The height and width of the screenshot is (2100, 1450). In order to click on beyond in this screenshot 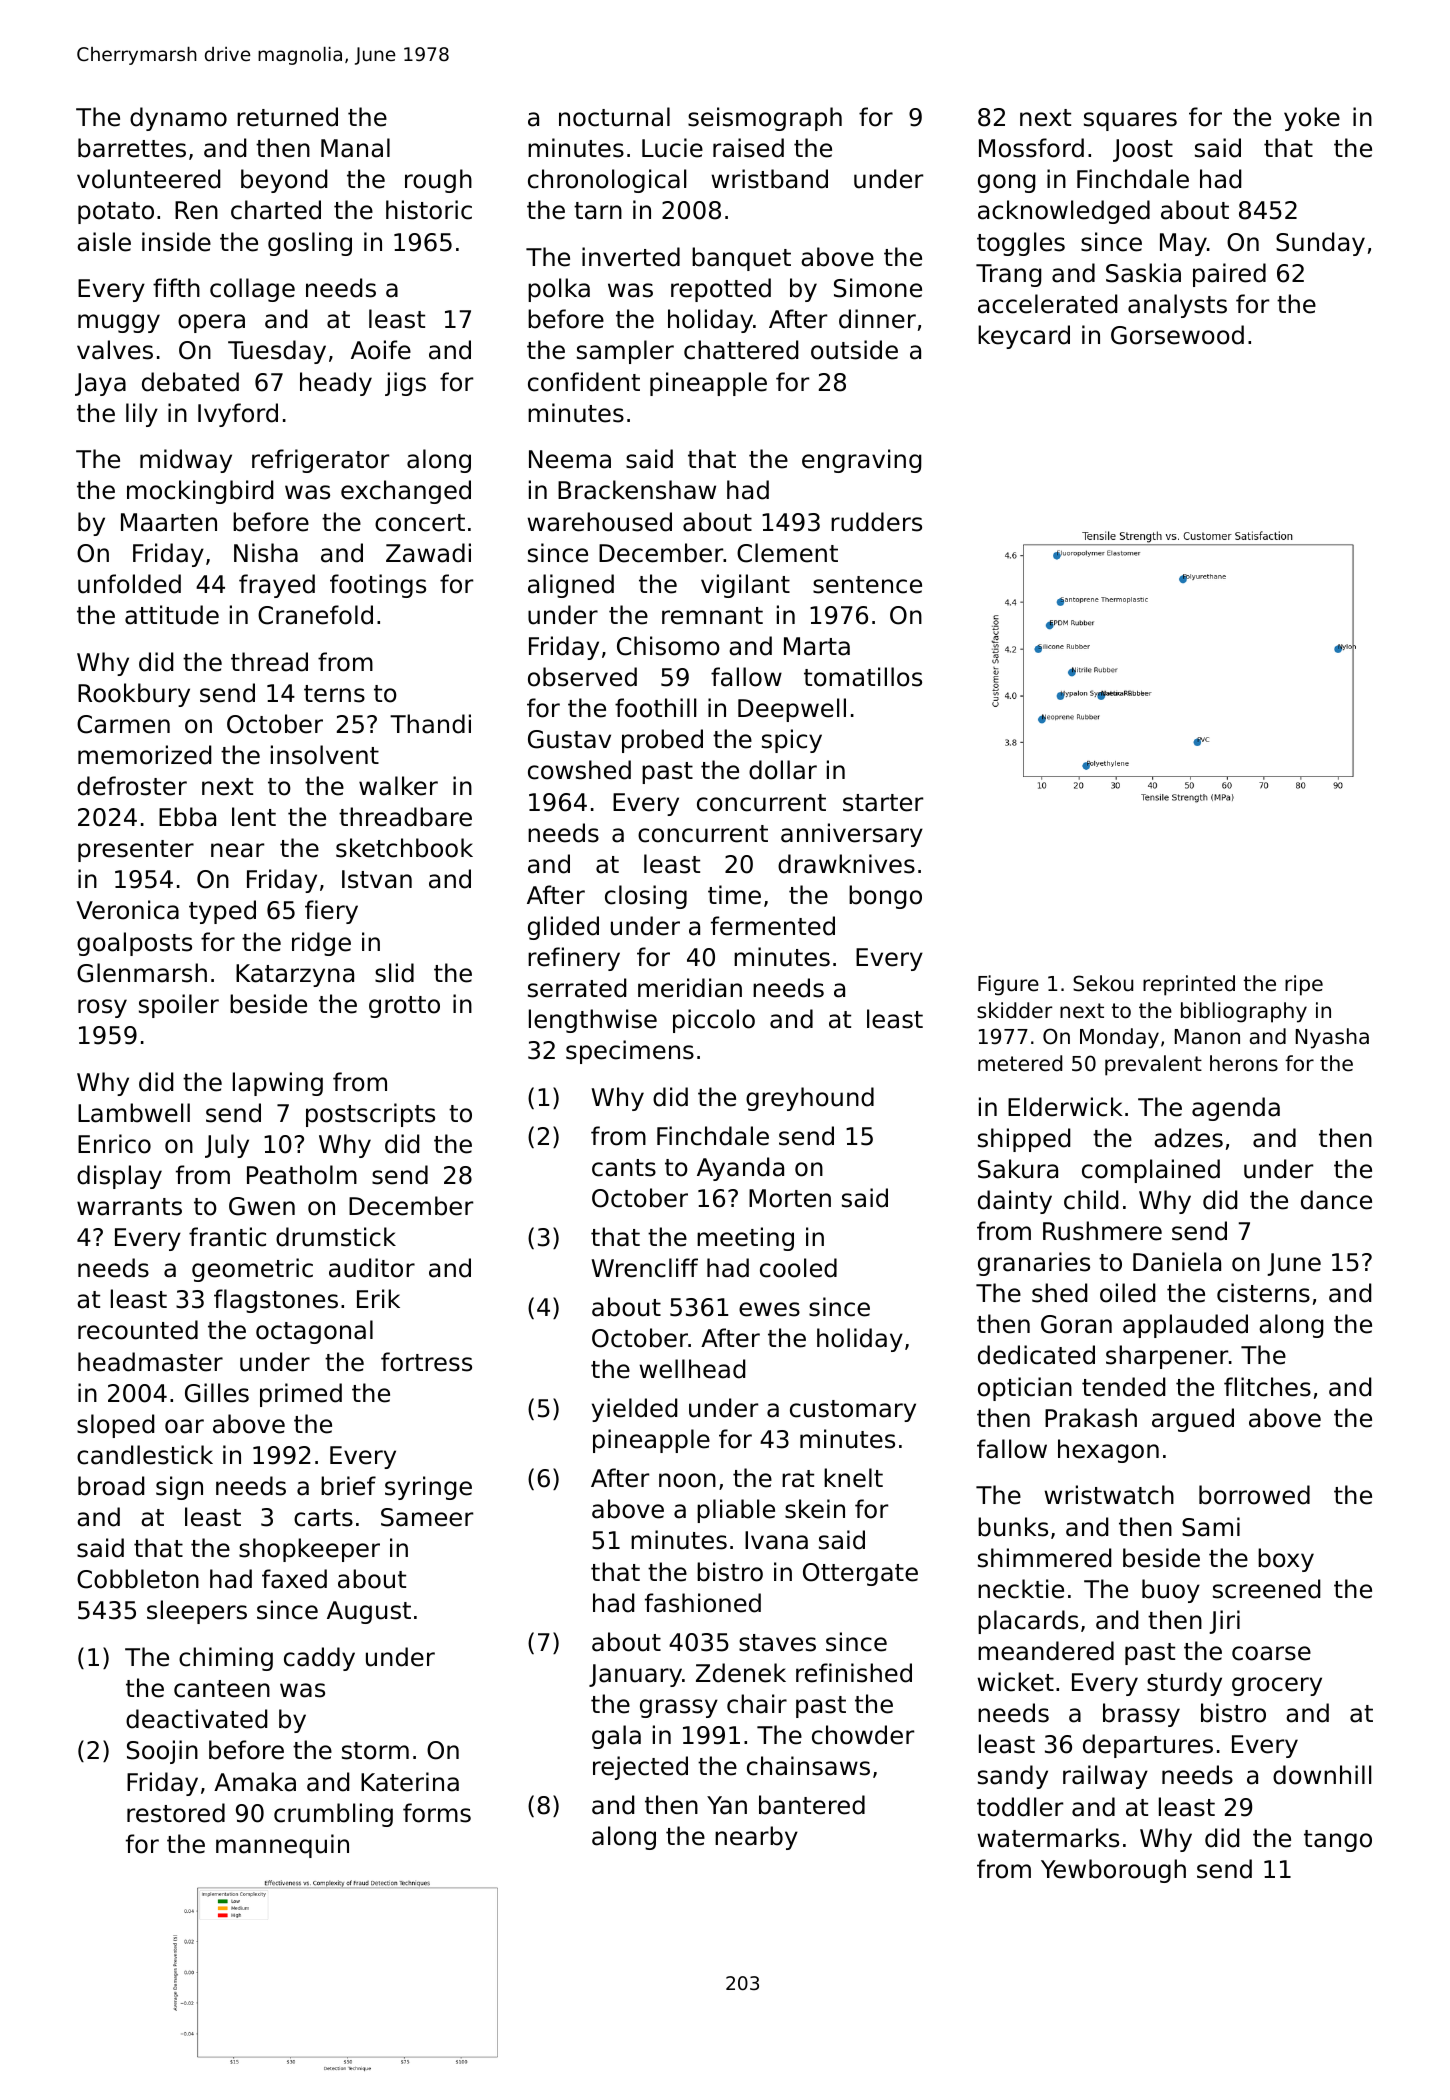, I will do `click(284, 181)`.
